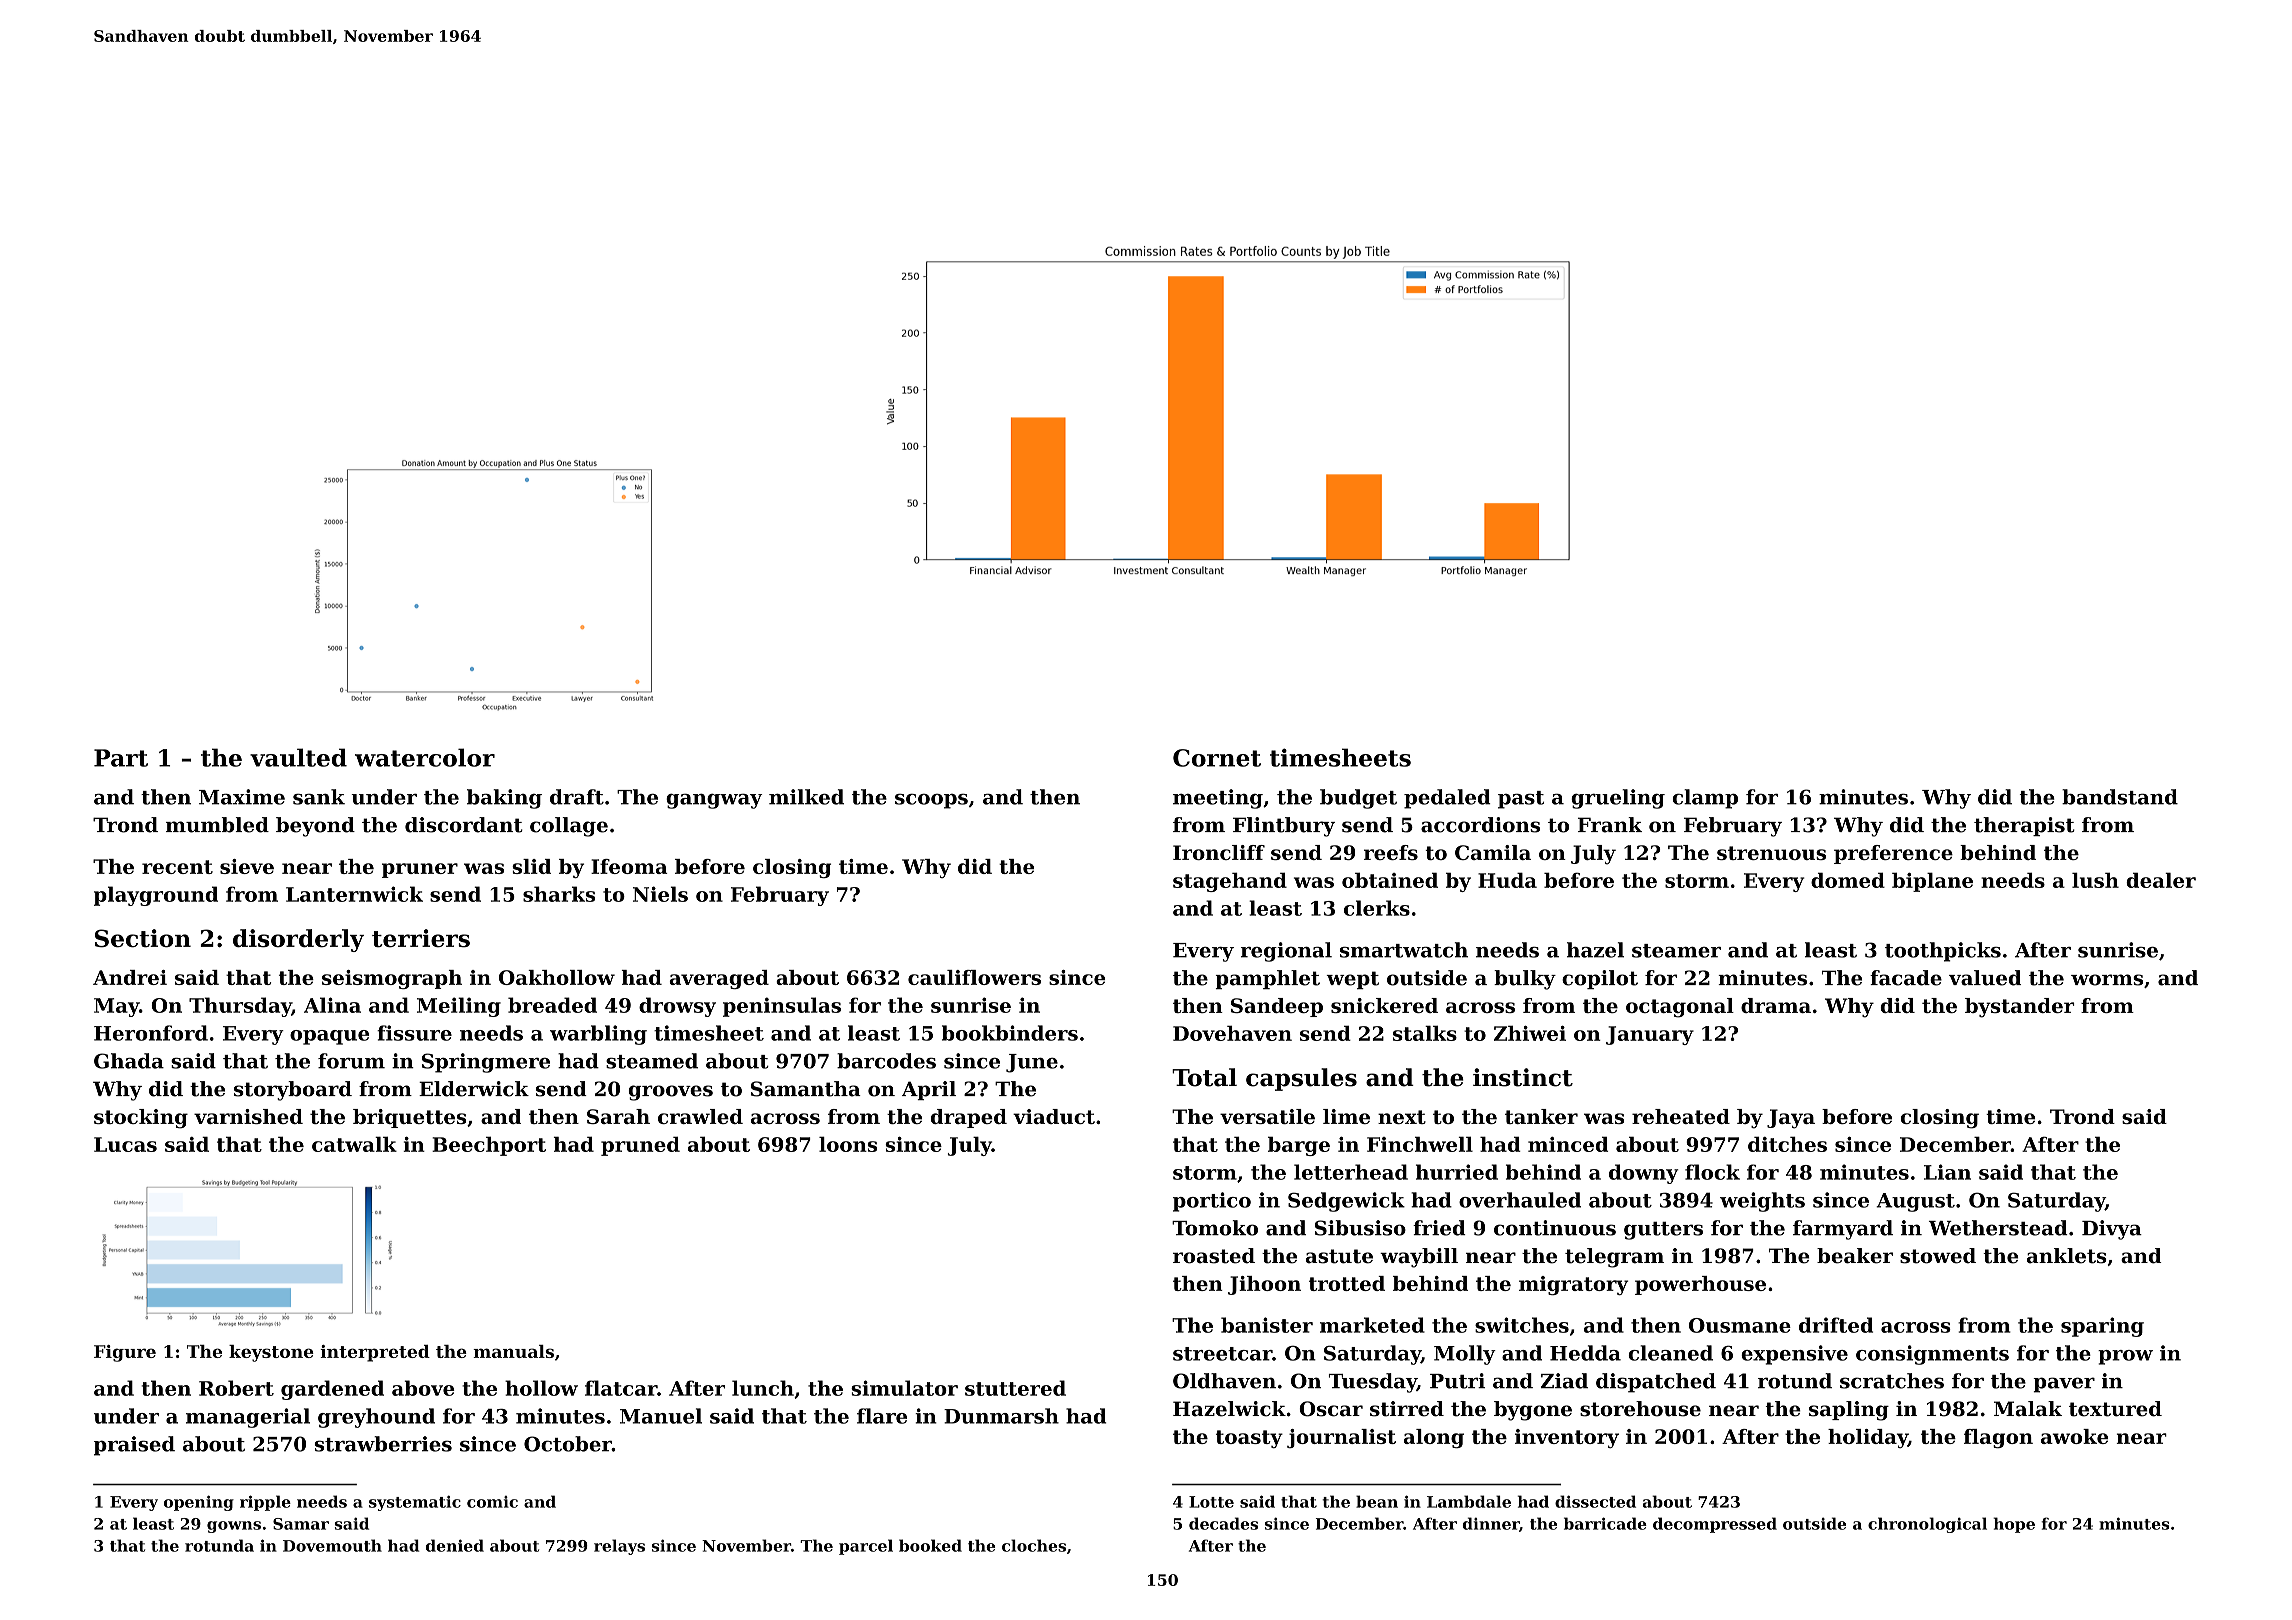 The image size is (2292, 1620). What do you see at coordinates (1222, 1354) in the document?
I see `streetcar` at bounding box center [1222, 1354].
